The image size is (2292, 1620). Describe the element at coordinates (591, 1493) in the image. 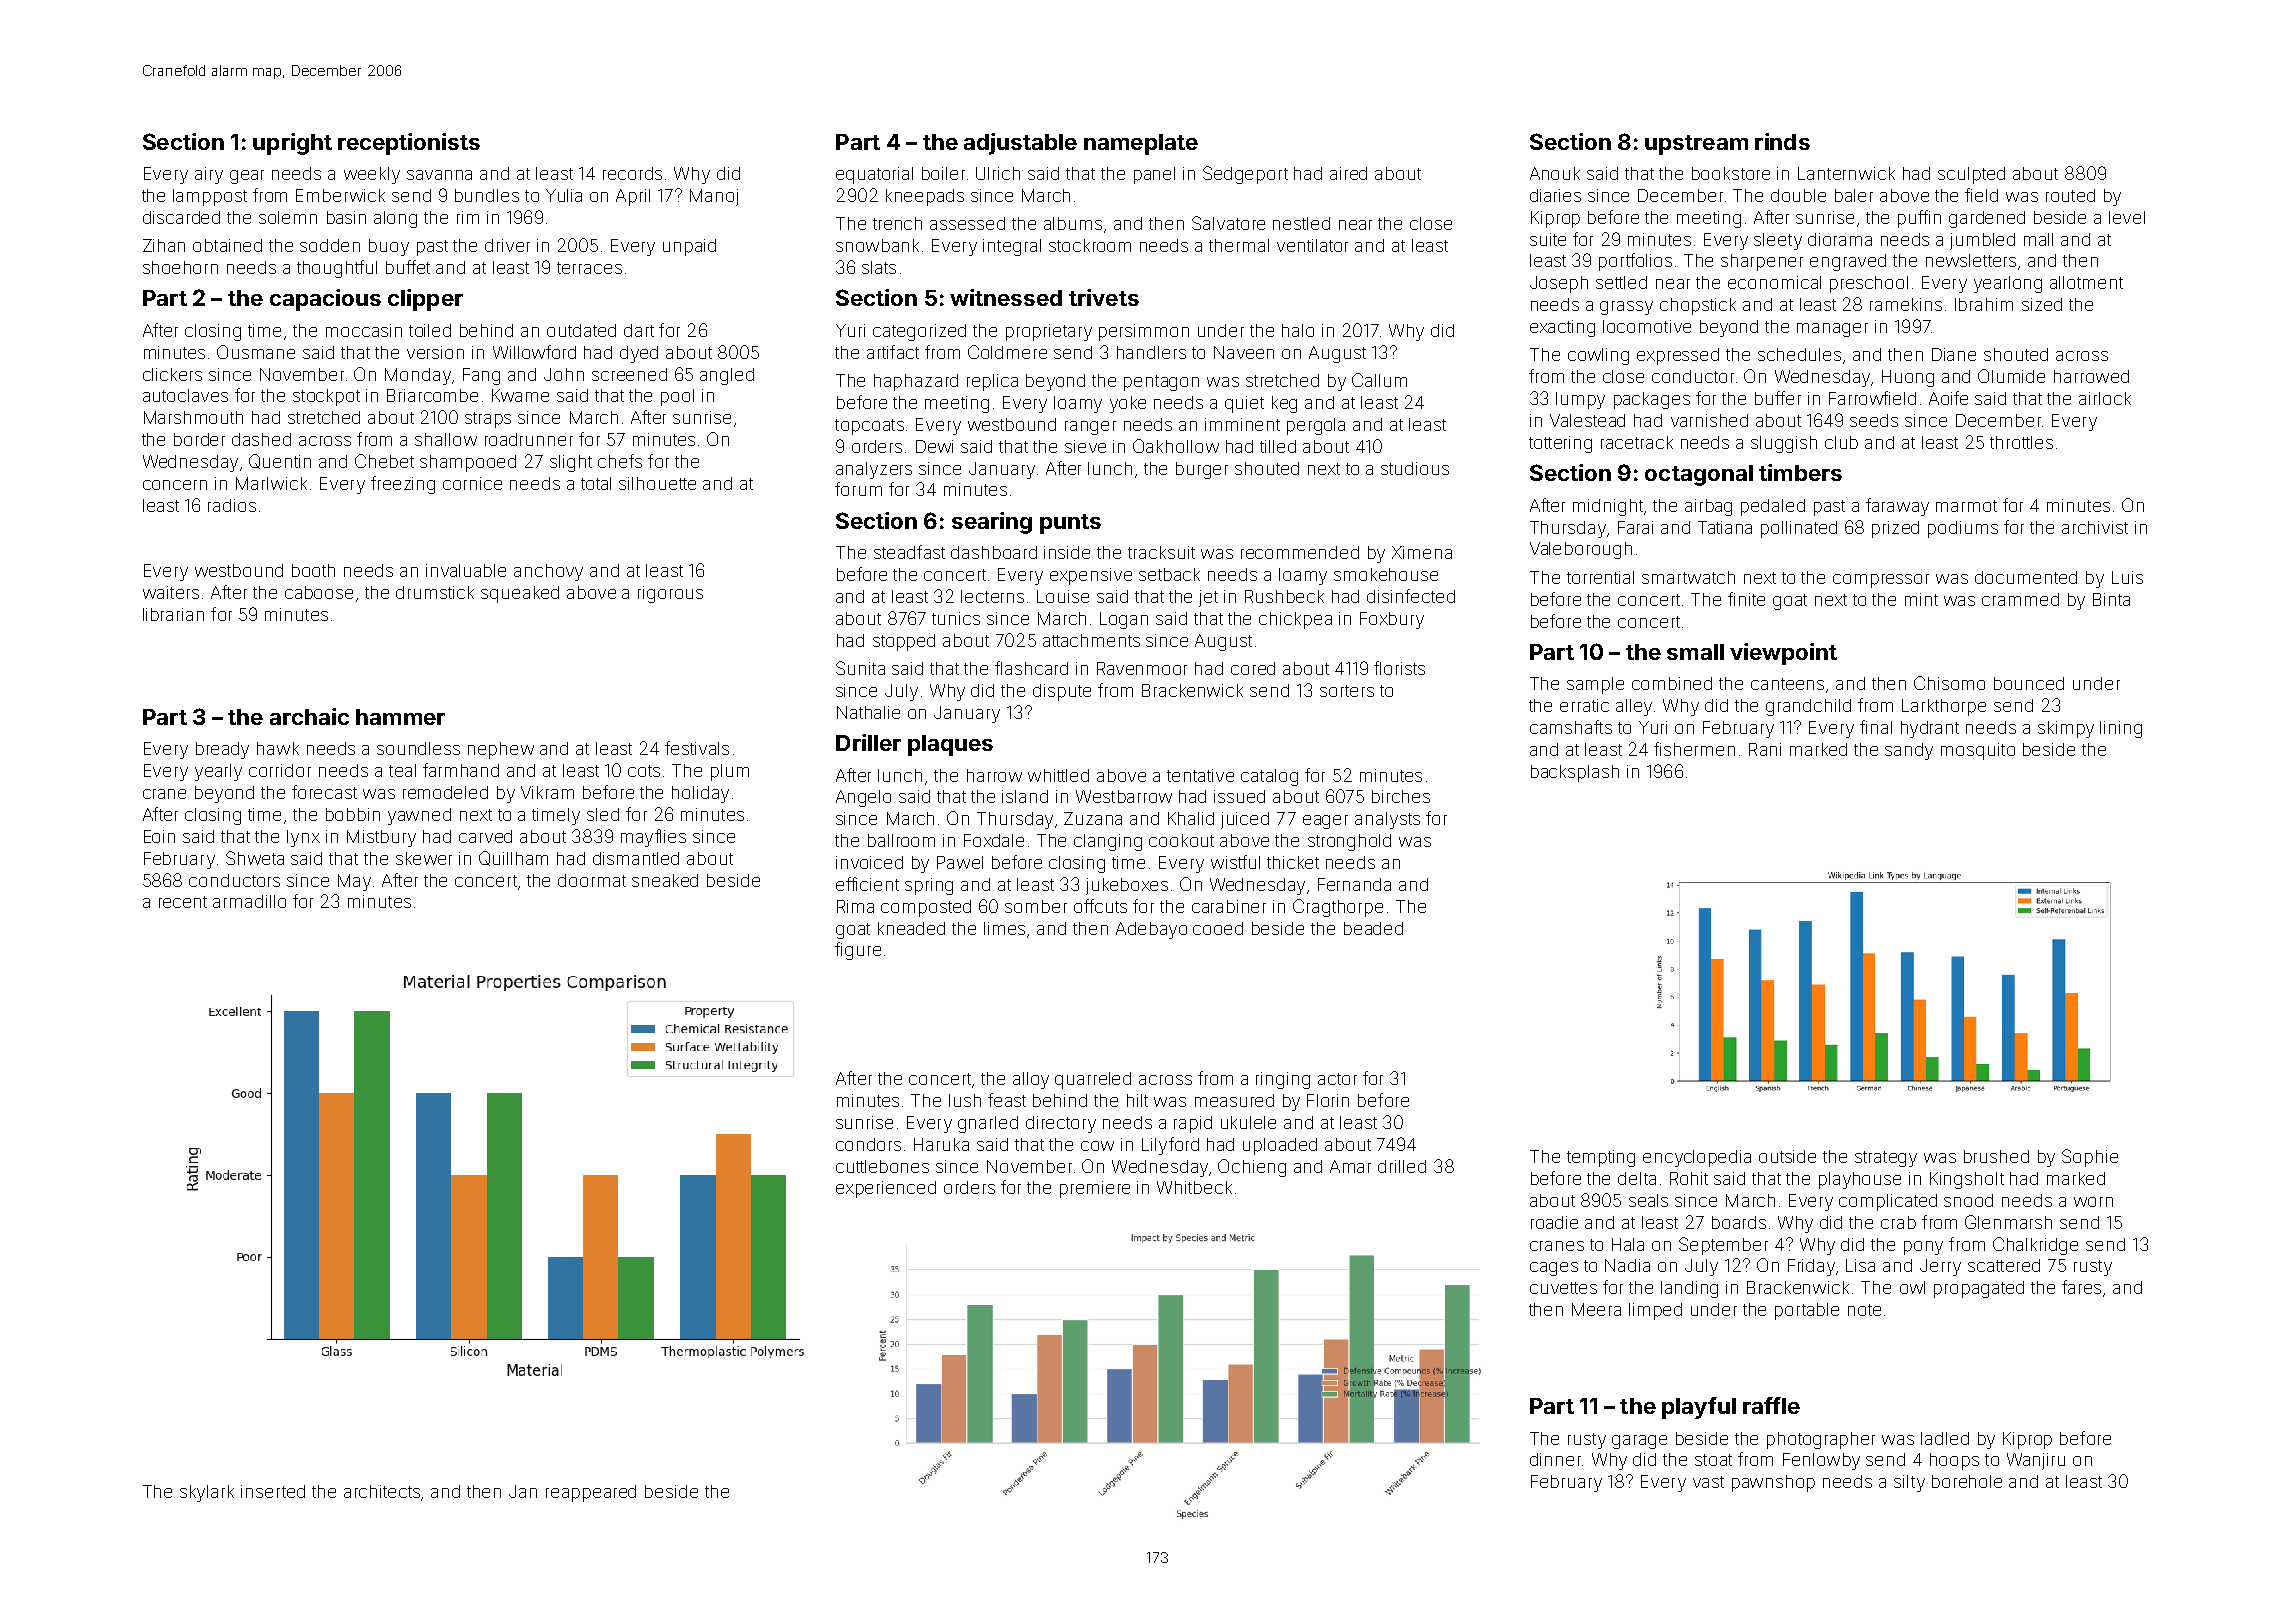

I see `reappeared` at that location.
